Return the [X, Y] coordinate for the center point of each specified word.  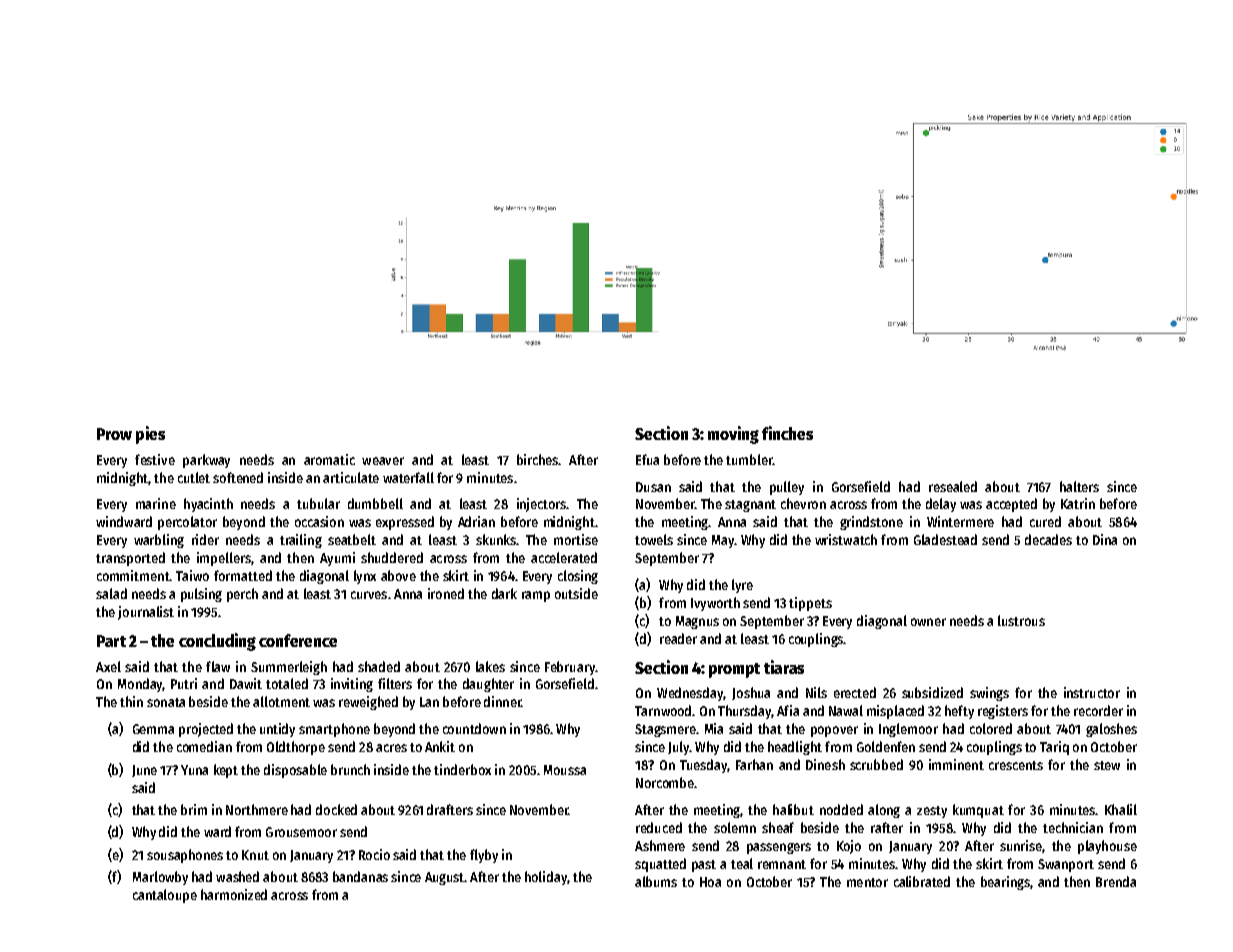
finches [787, 433]
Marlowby [160, 878]
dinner [502, 701]
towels [654, 539]
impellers [224, 559]
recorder [1098, 710]
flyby [484, 856]
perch [242, 595]
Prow [114, 434]
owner [928, 622]
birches [537, 459]
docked [336, 809]
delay [941, 505]
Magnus [697, 622]
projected [206, 730]
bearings [1005, 883]
